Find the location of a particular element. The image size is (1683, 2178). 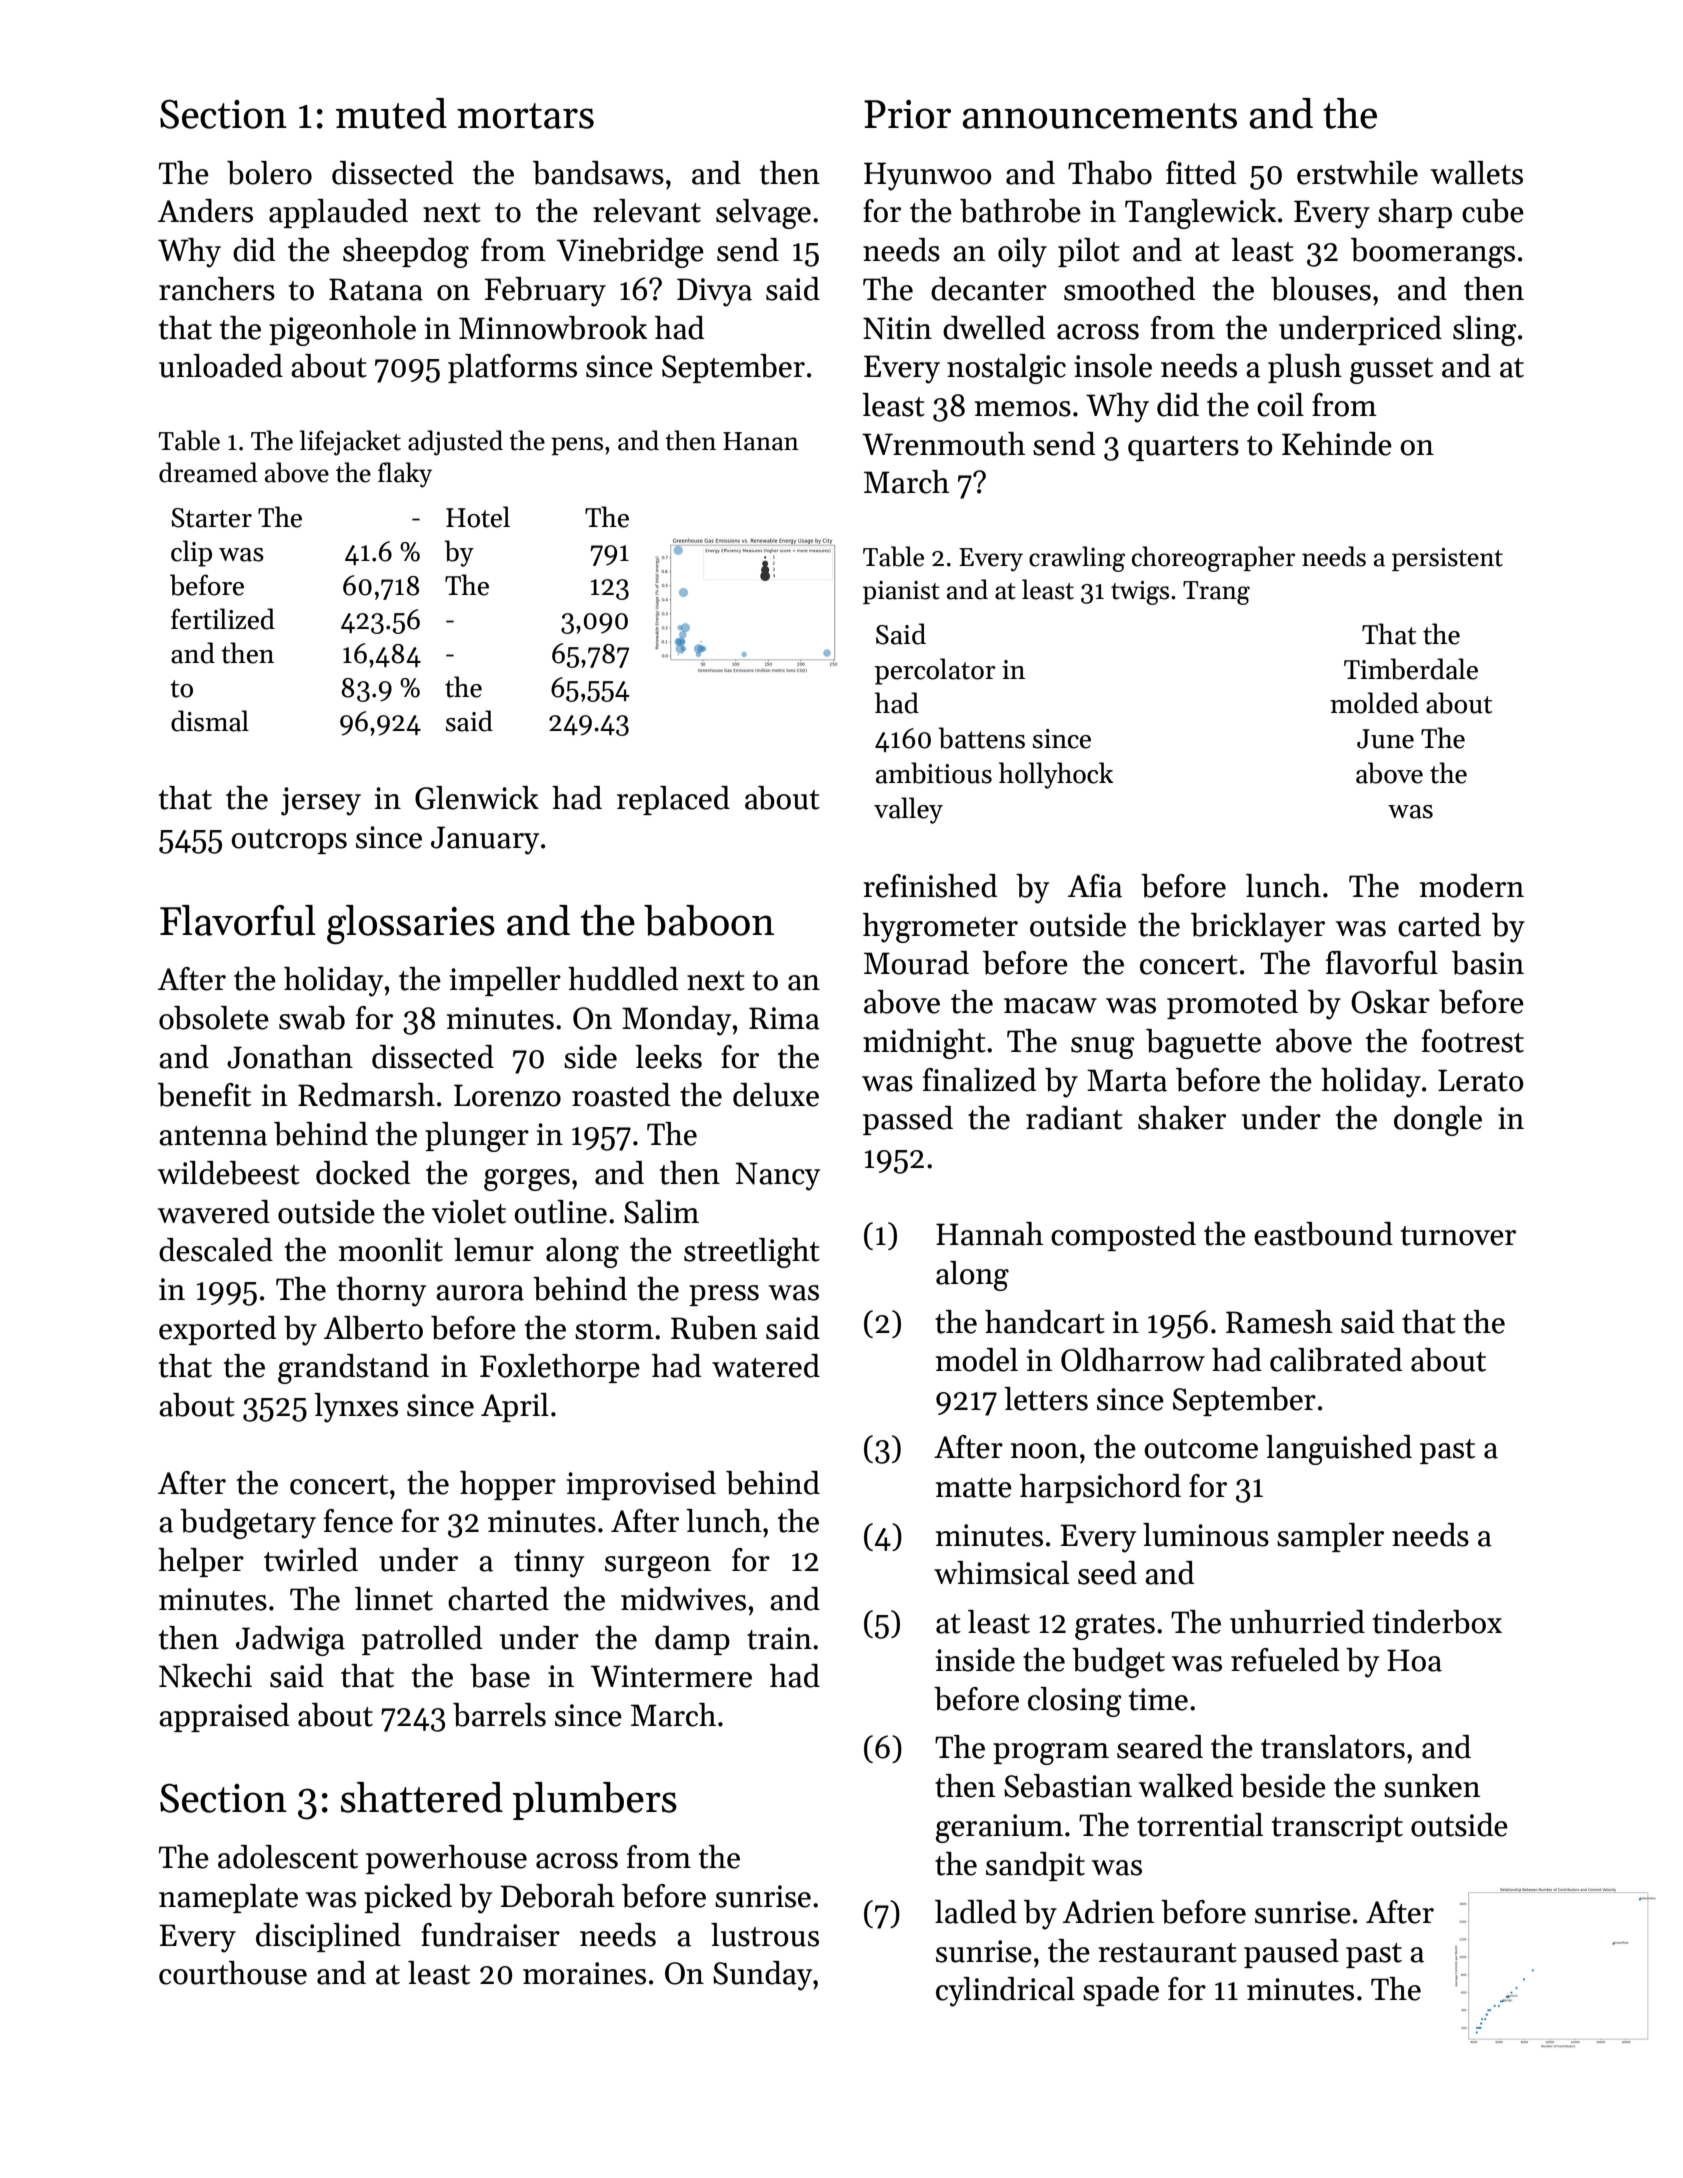

fence is located at coordinates (358, 1521).
